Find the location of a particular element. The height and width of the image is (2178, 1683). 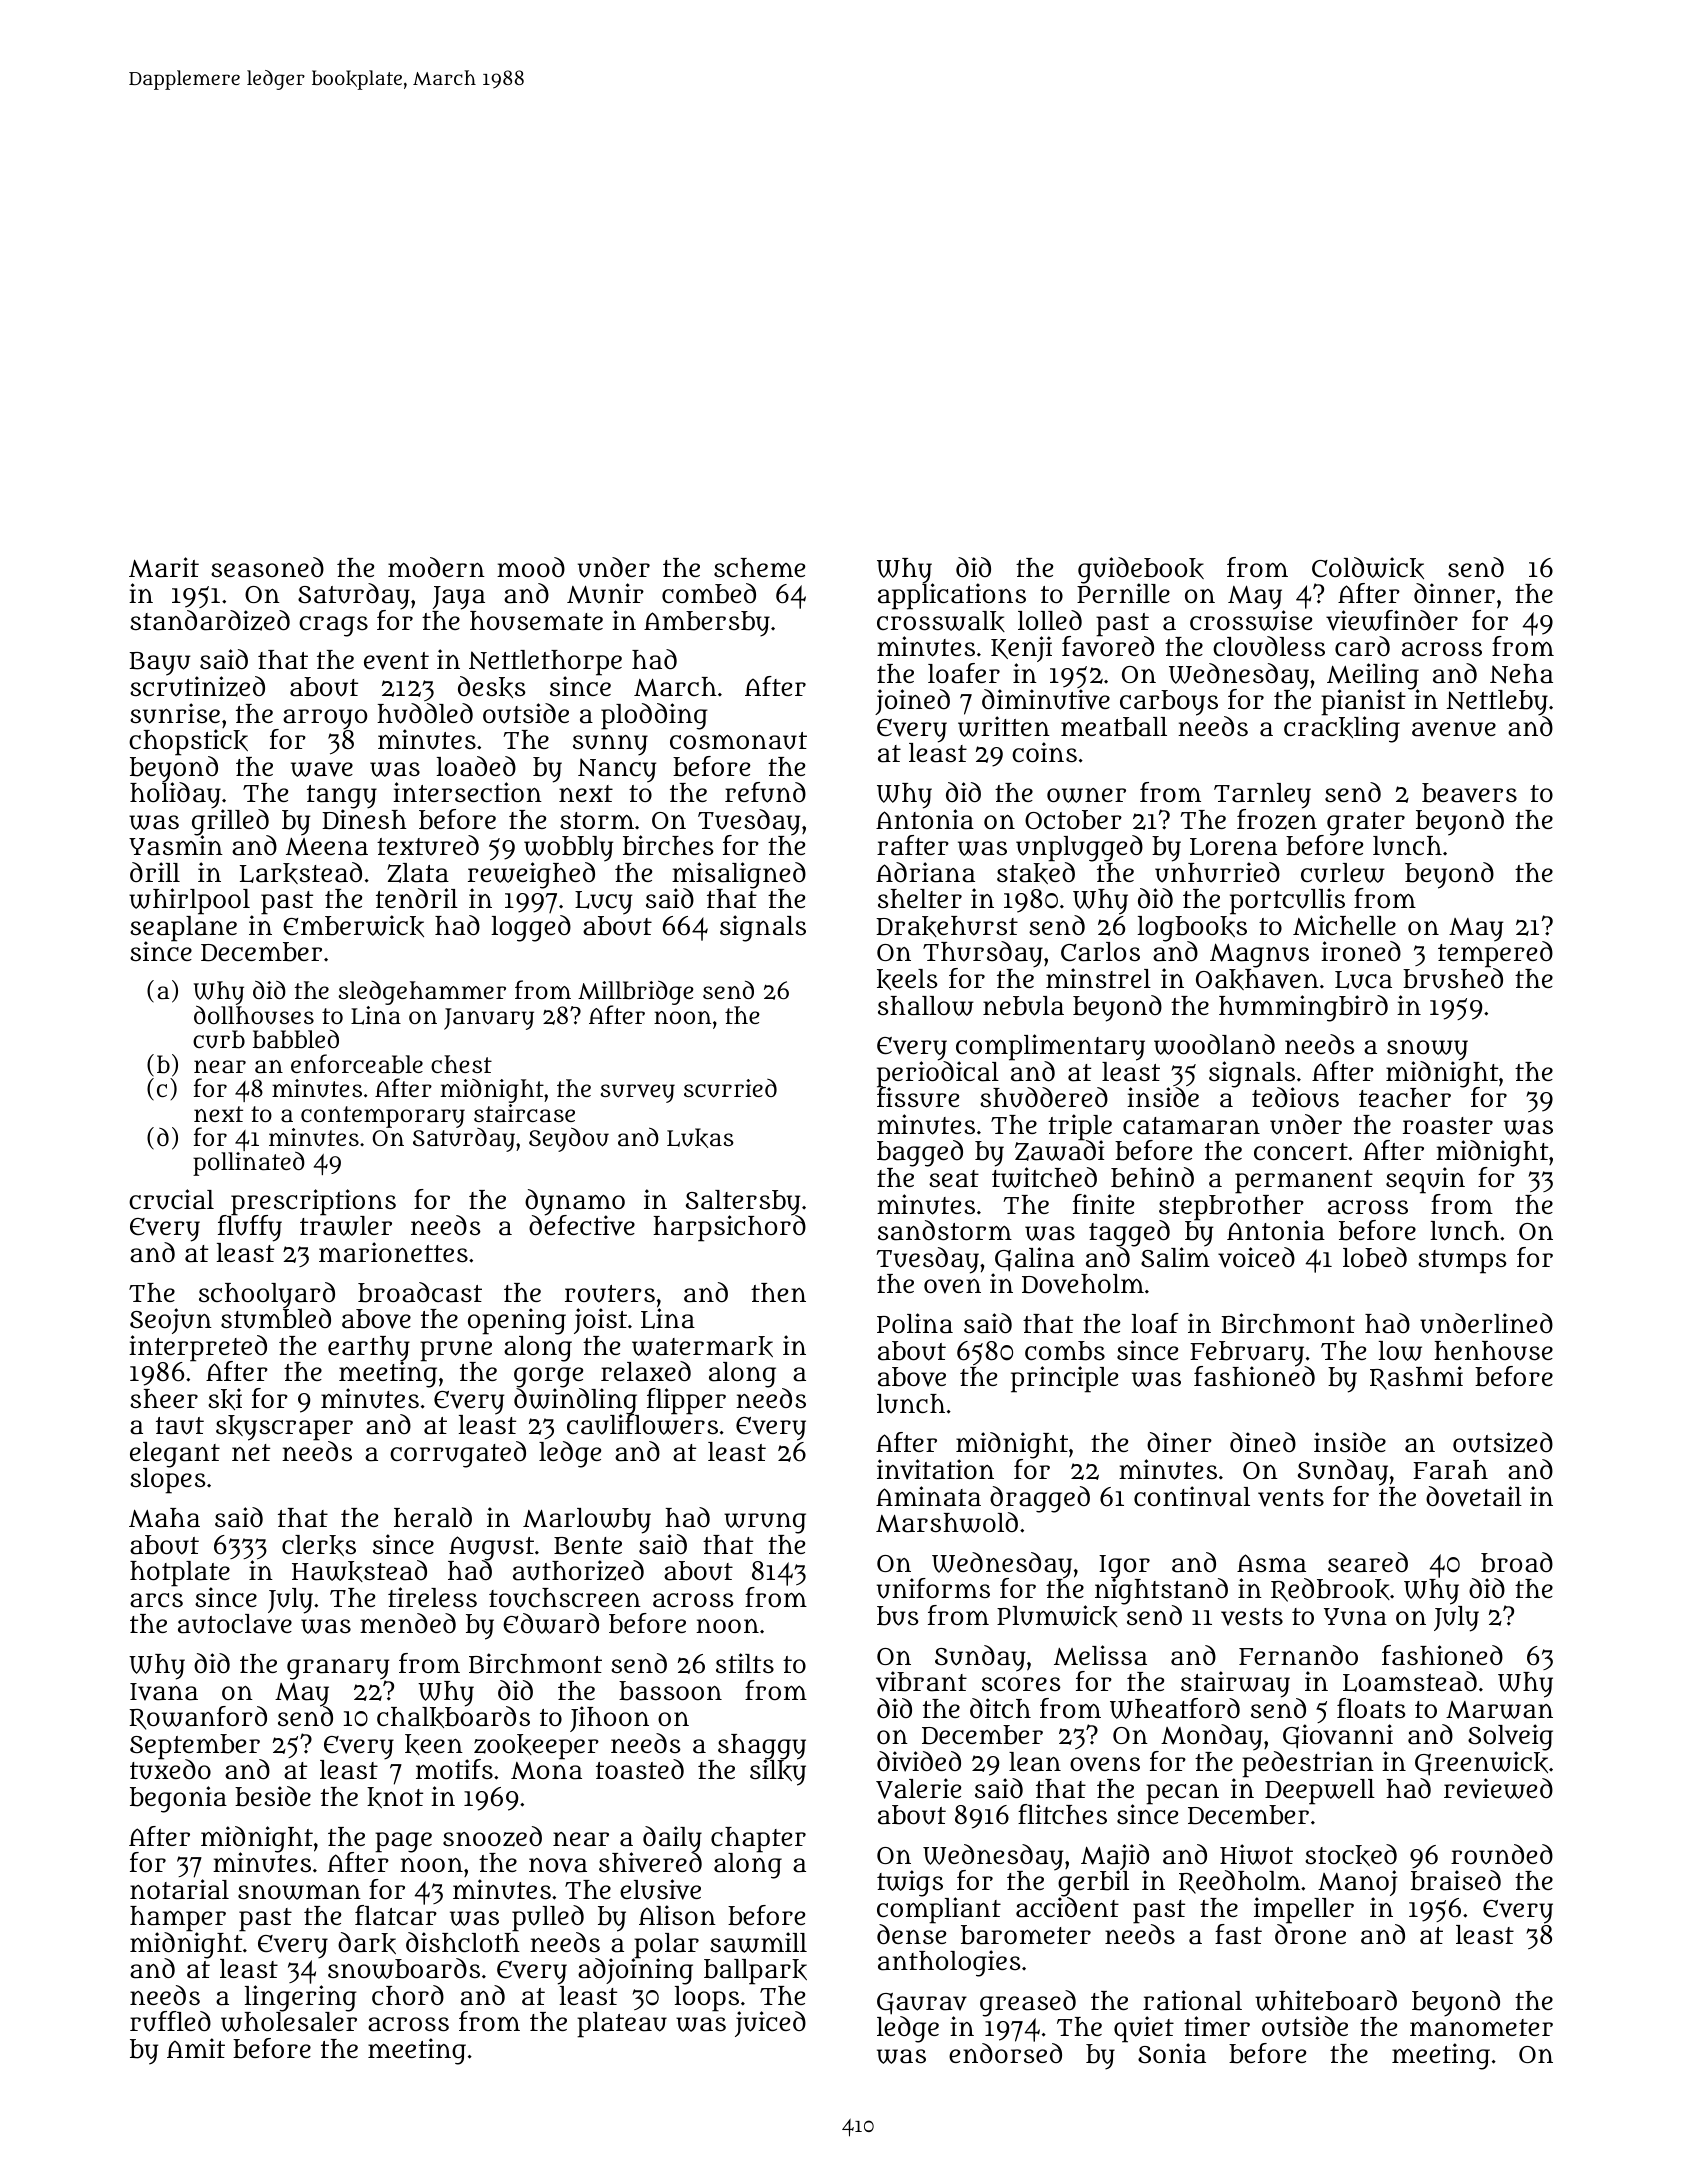

tendril is located at coordinates (417, 898).
